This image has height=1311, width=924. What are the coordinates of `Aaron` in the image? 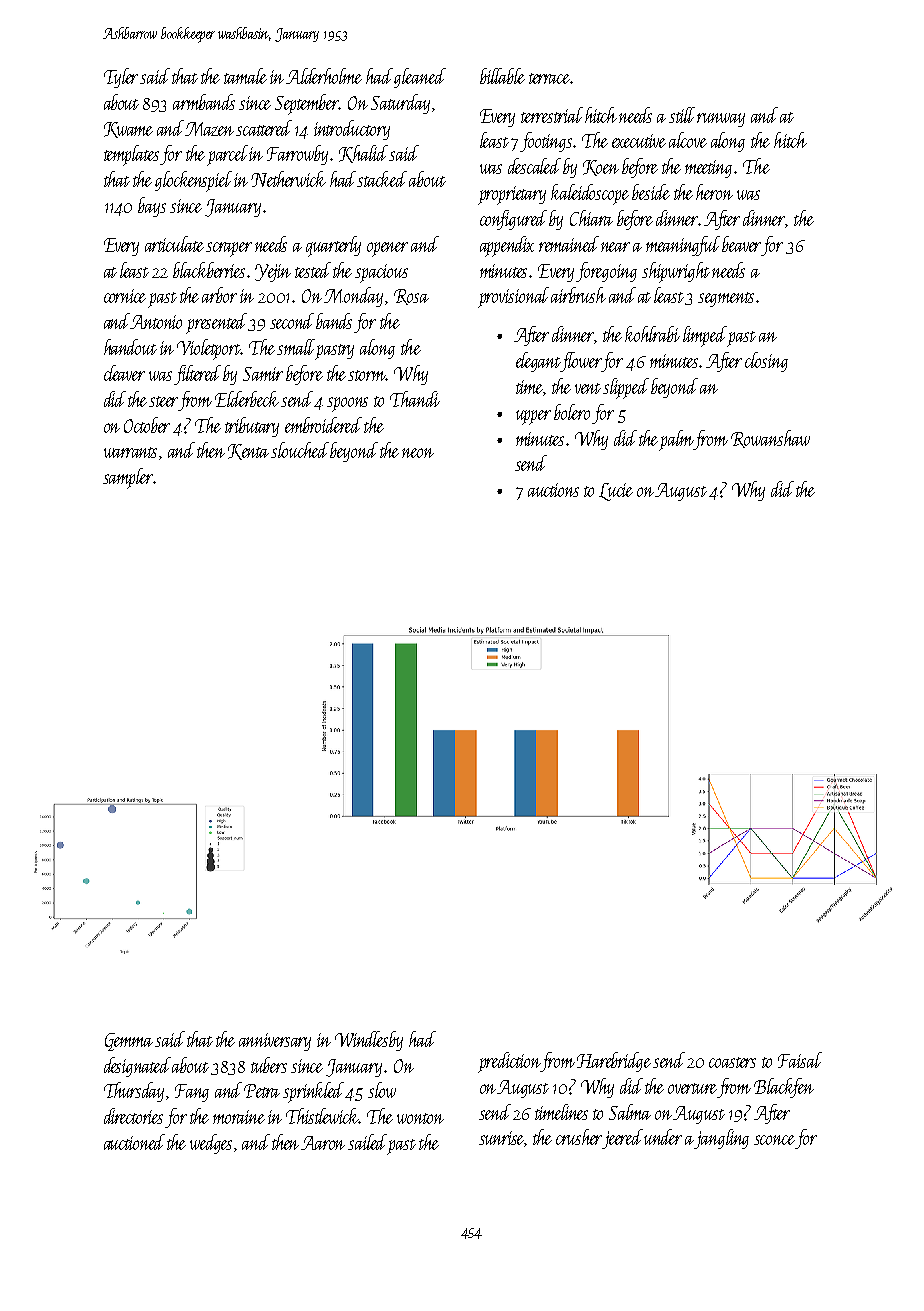 It's located at (323, 1143).
